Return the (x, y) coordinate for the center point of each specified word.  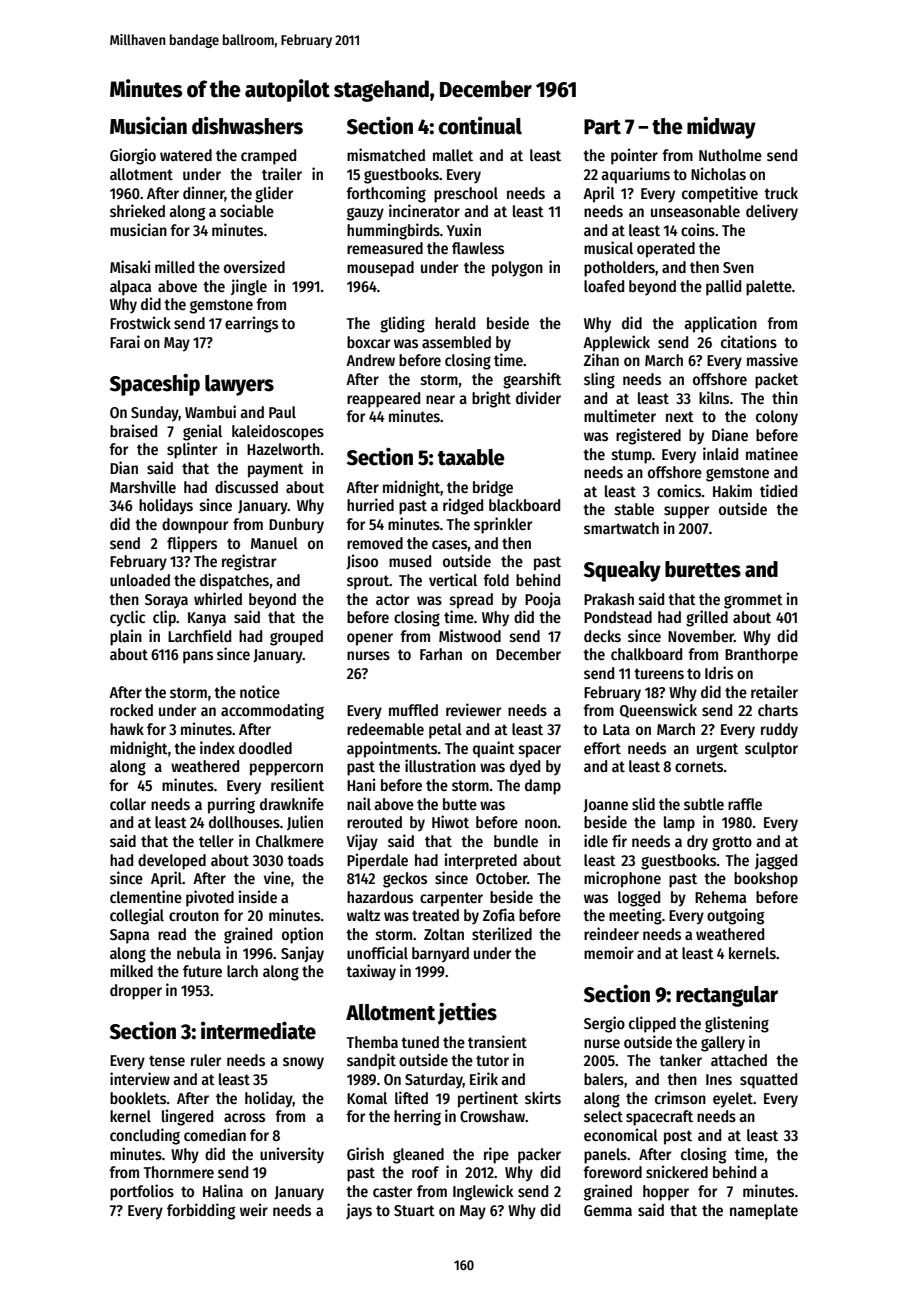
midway (721, 127)
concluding (145, 1136)
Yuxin (464, 229)
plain (126, 637)
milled (174, 266)
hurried (370, 505)
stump (632, 456)
